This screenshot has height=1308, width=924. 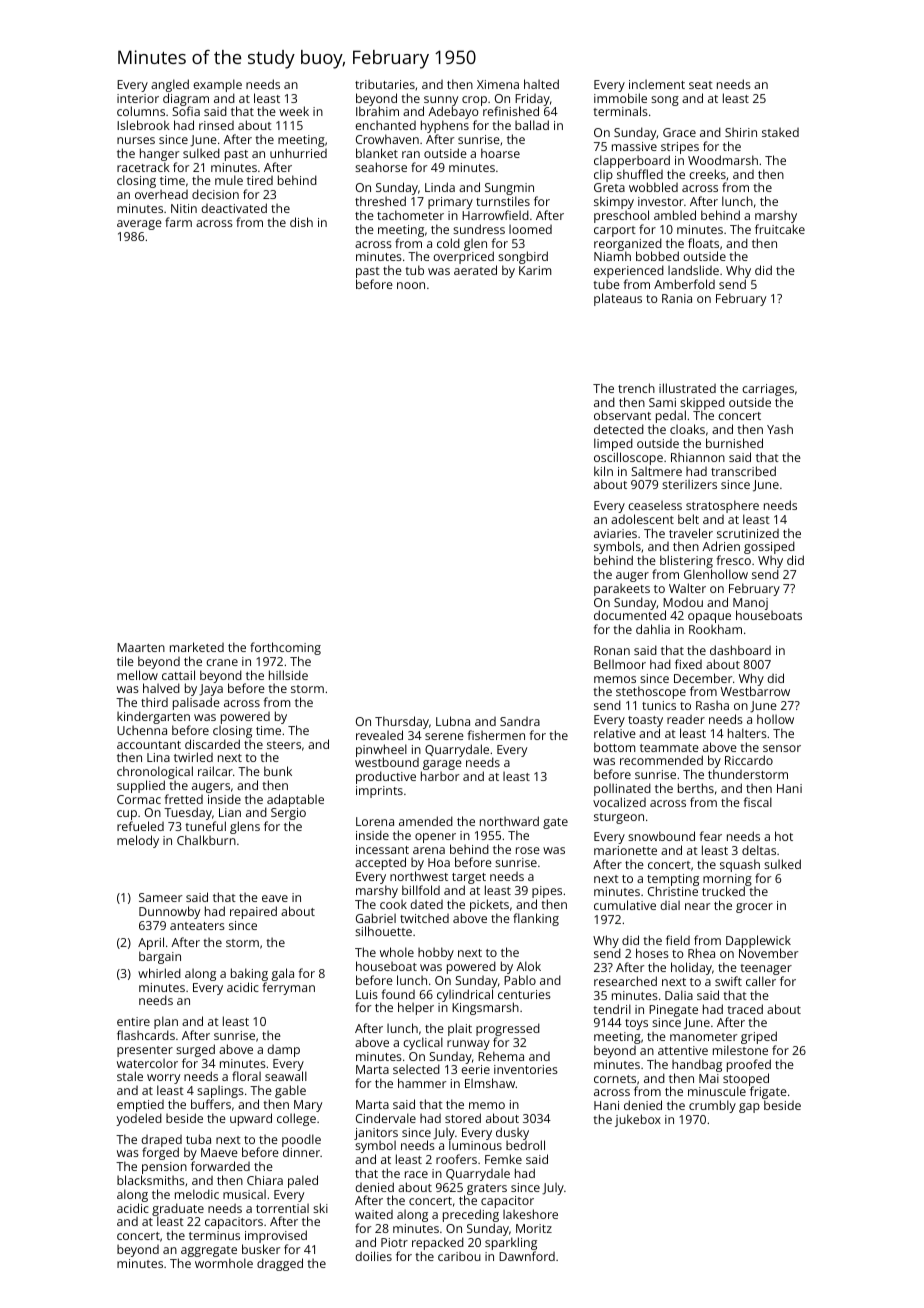 I want to click on observant, so click(x=622, y=415).
